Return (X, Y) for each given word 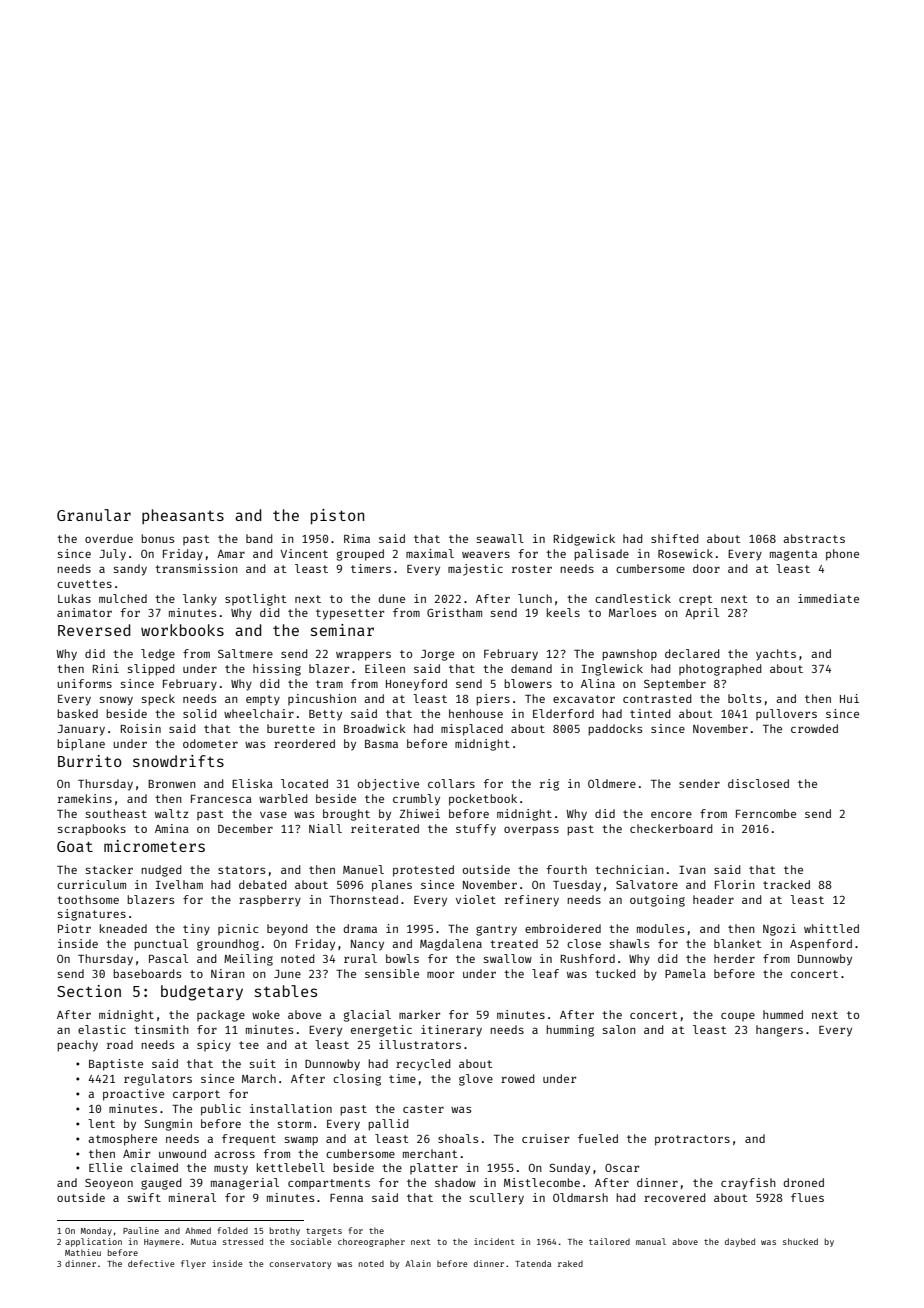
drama (360, 928)
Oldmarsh (580, 1197)
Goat (75, 846)
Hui (849, 698)
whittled (831, 928)
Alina (598, 683)
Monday (96, 1231)
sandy (130, 570)
